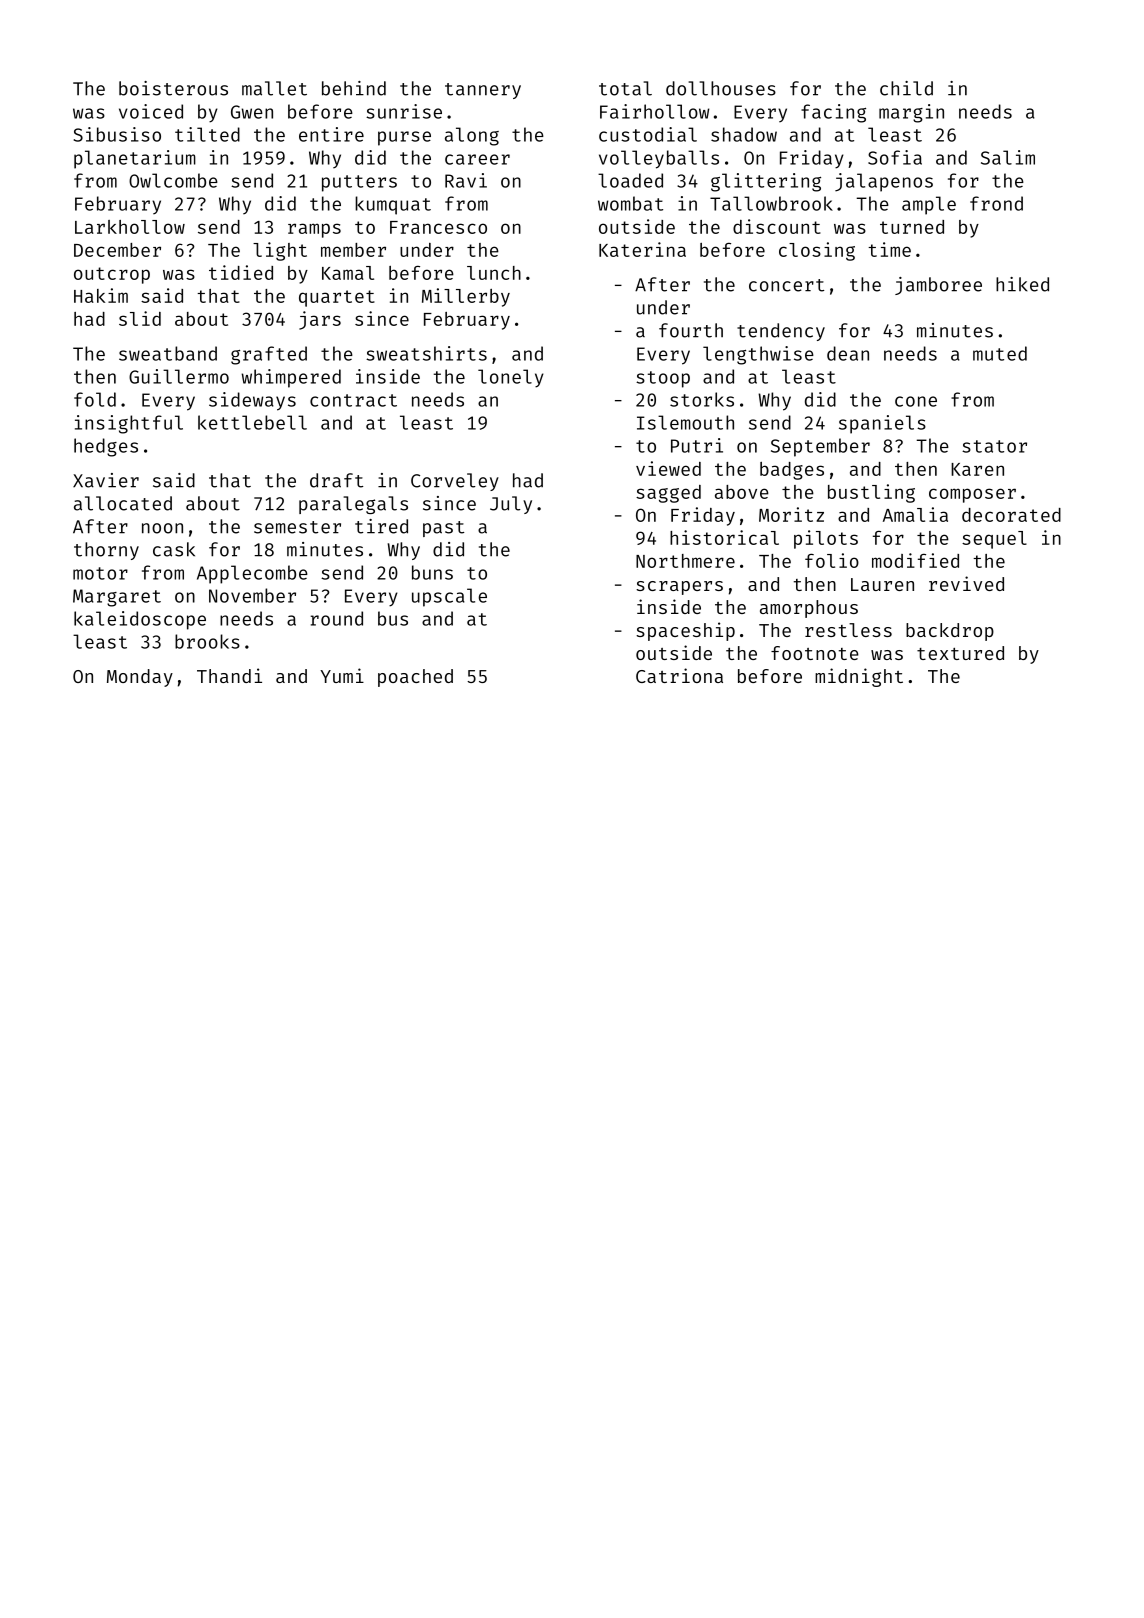  I want to click on dollhouses, so click(721, 88).
